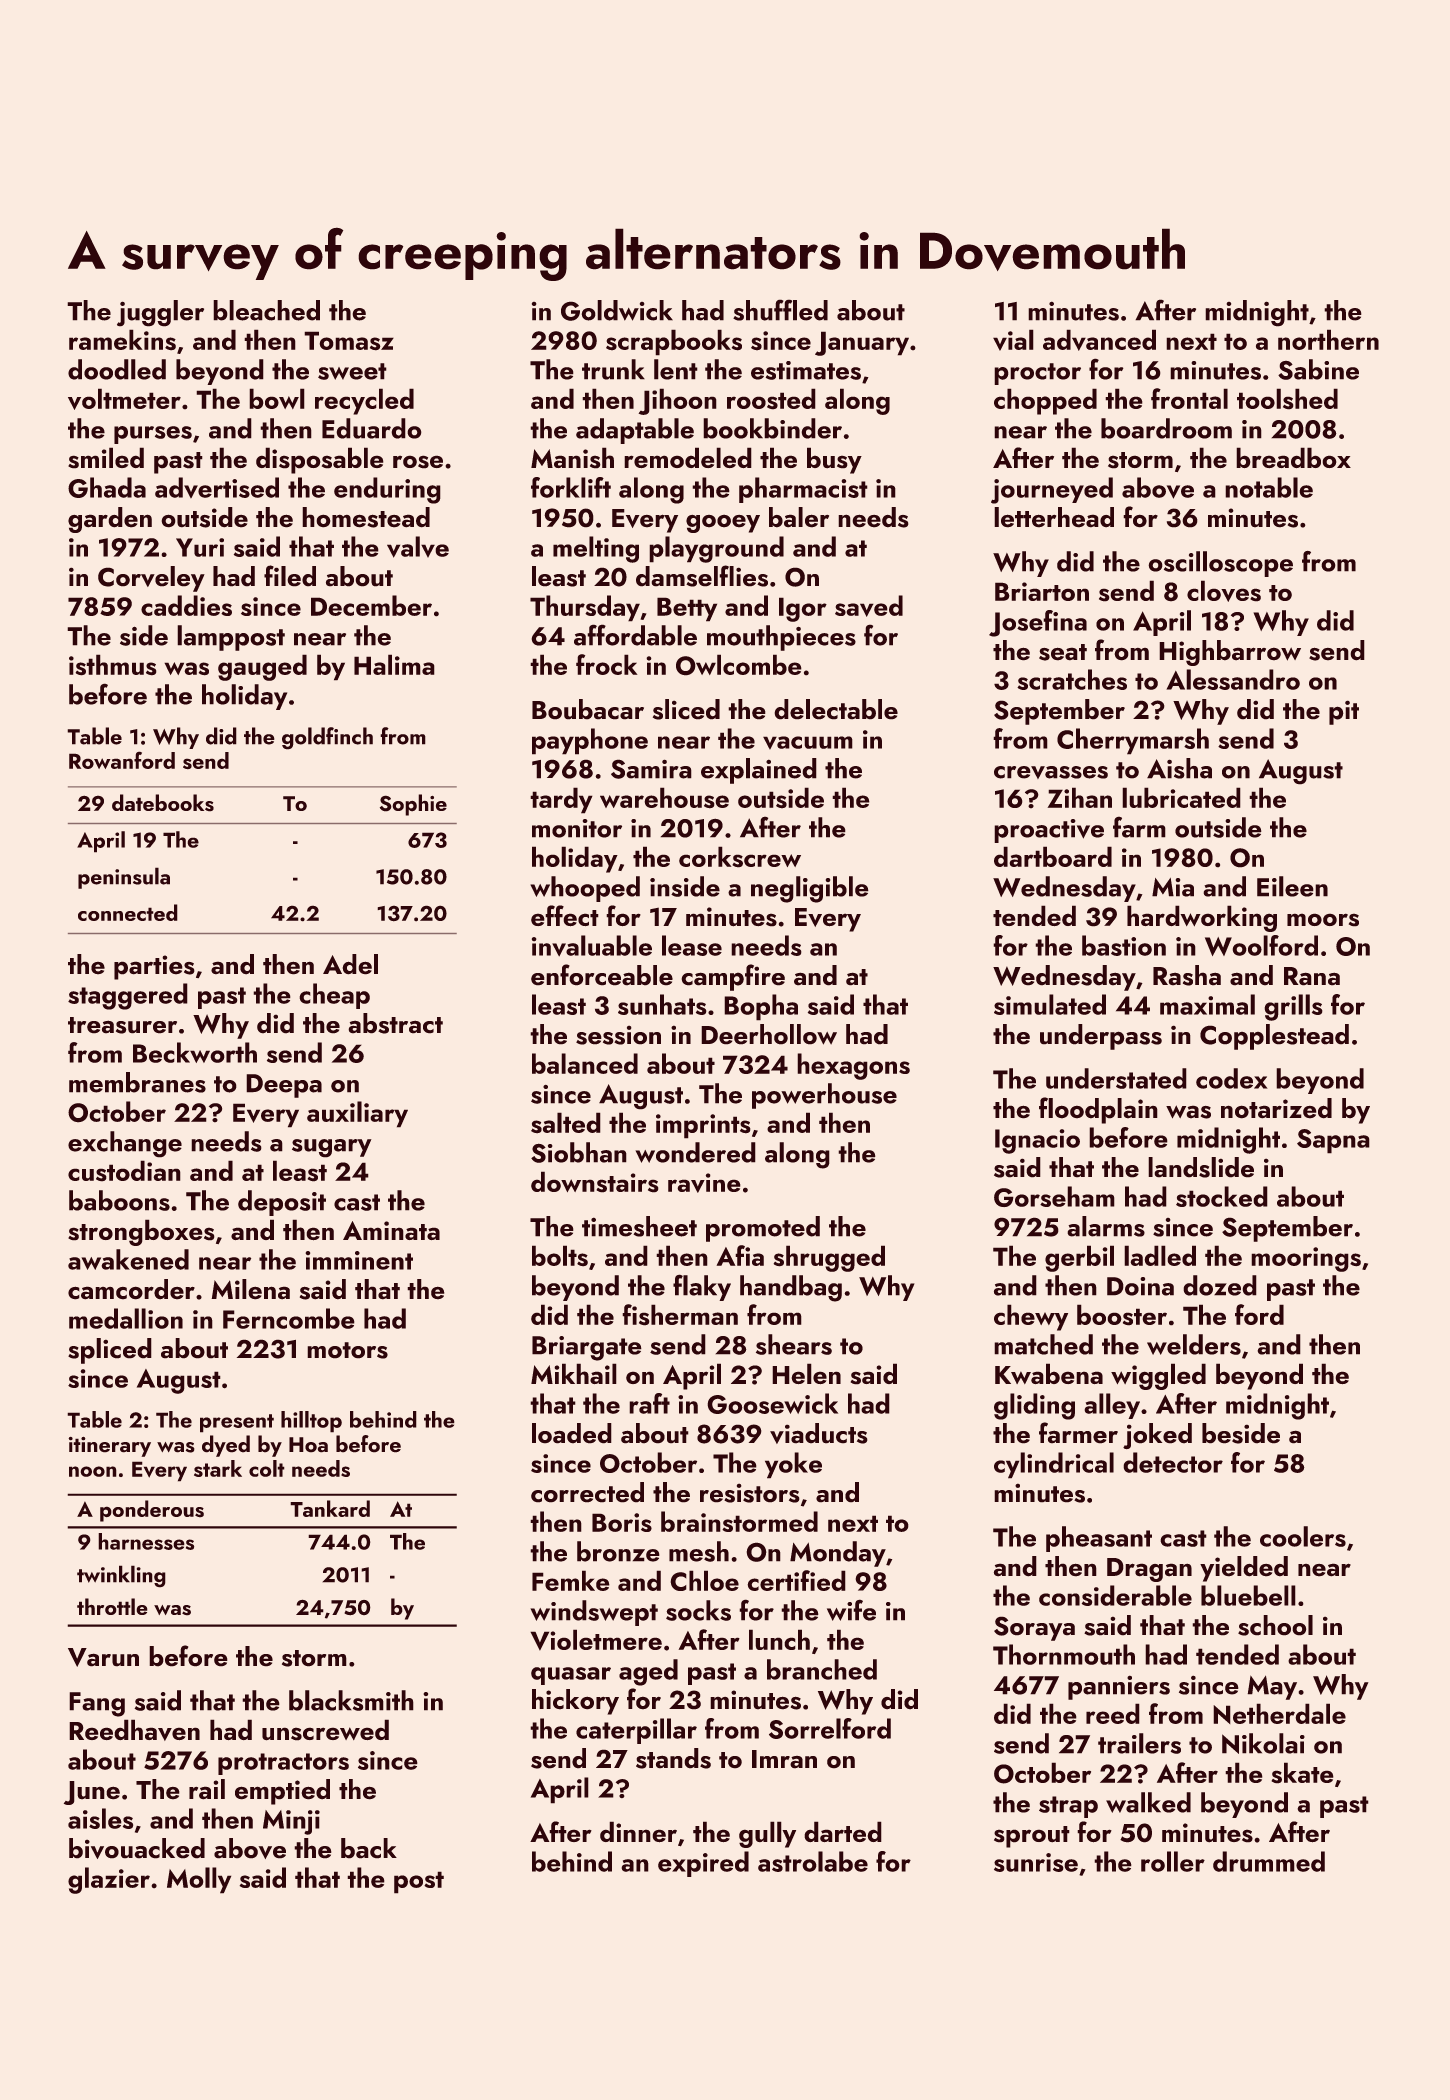 Image resolution: width=1450 pixels, height=2100 pixels. I want to click on toolshed, so click(1287, 399).
